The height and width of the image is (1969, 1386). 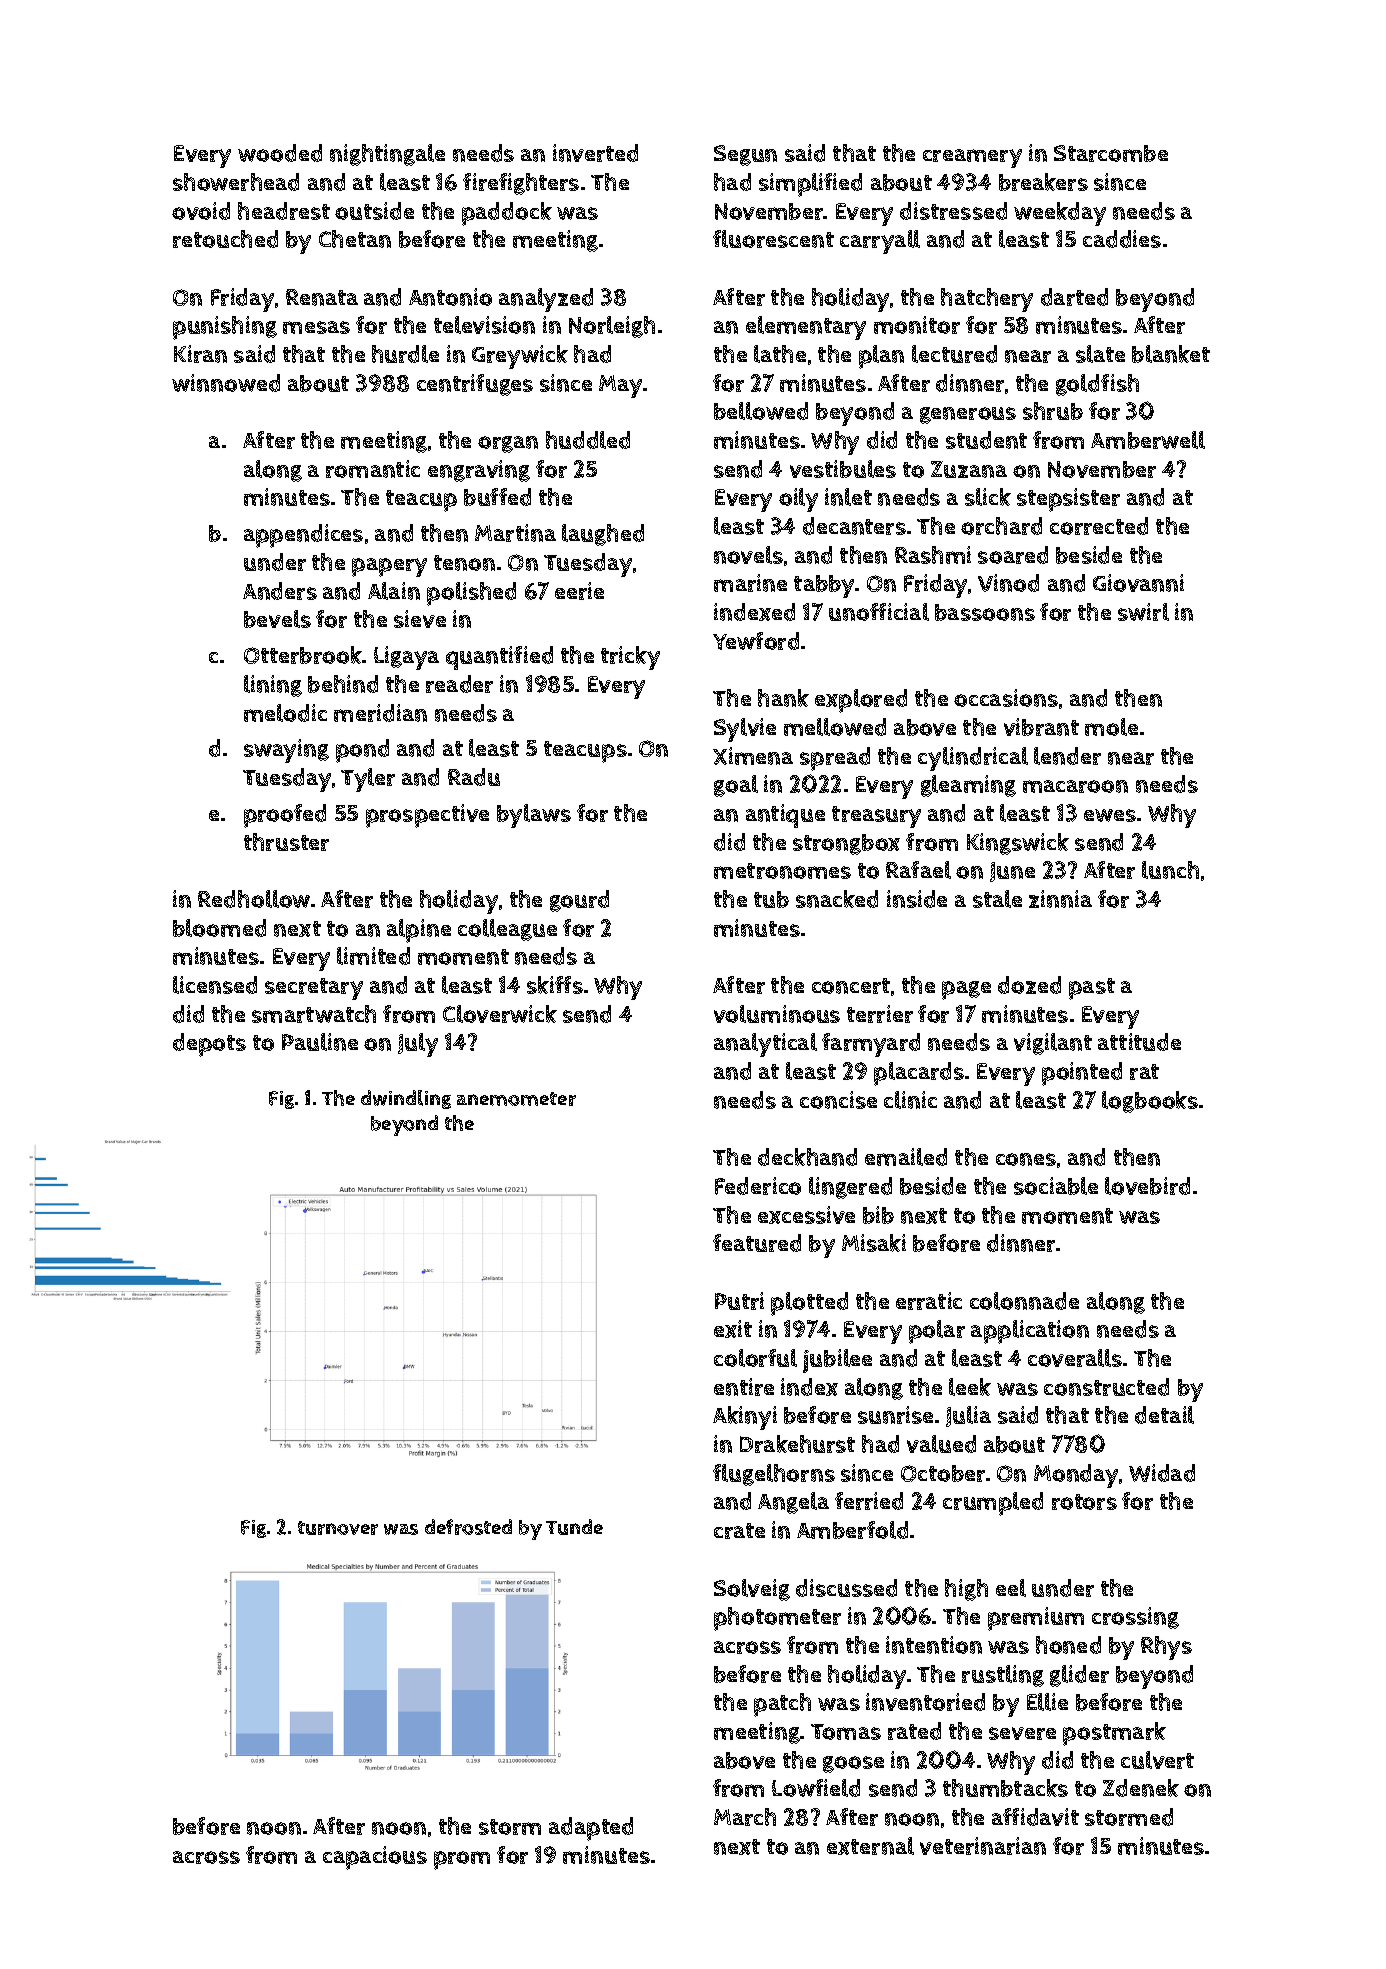 I want to click on Alain, so click(x=394, y=591).
